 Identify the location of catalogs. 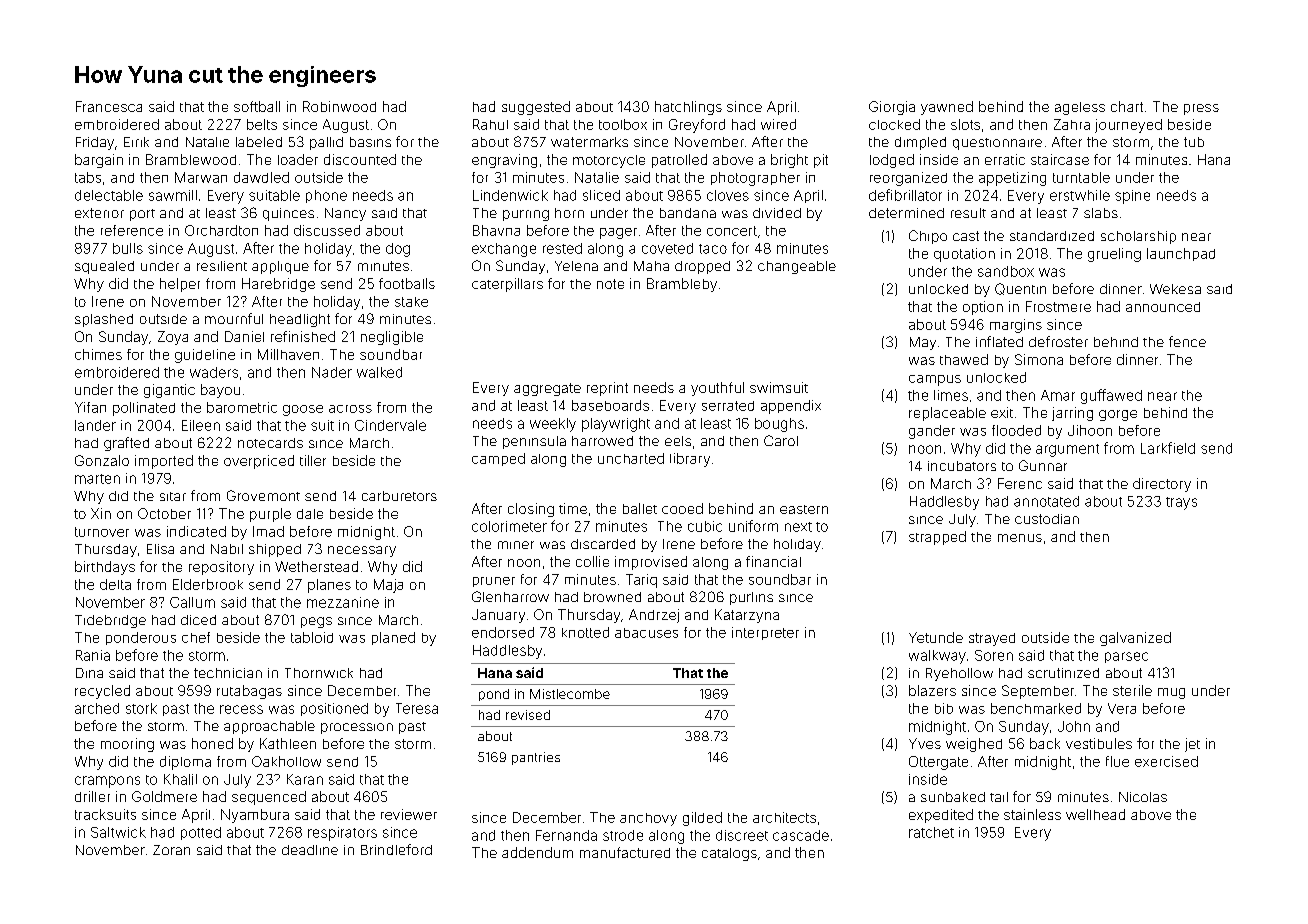
(729, 854).
